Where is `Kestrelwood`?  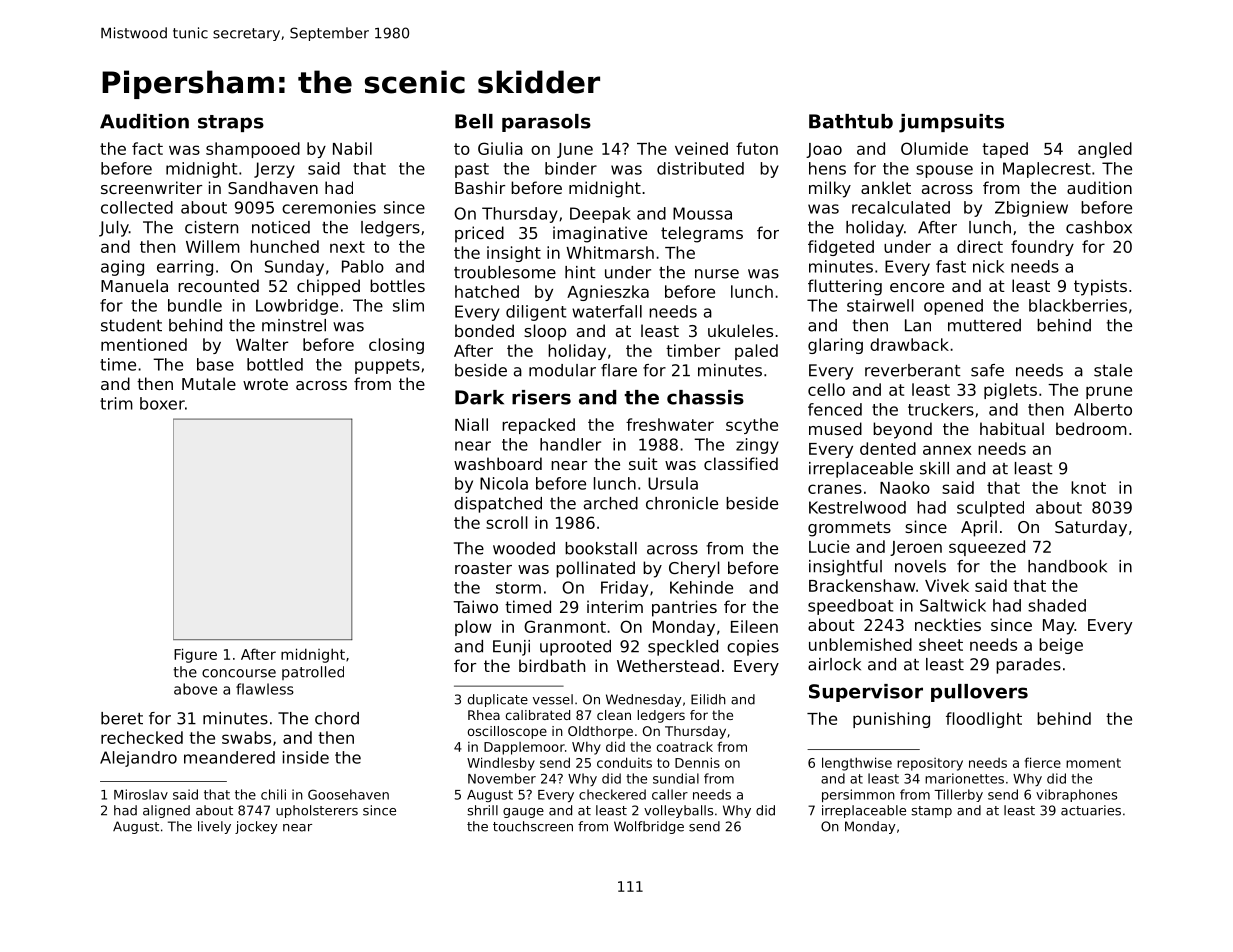 Kestrelwood is located at coordinates (857, 507).
